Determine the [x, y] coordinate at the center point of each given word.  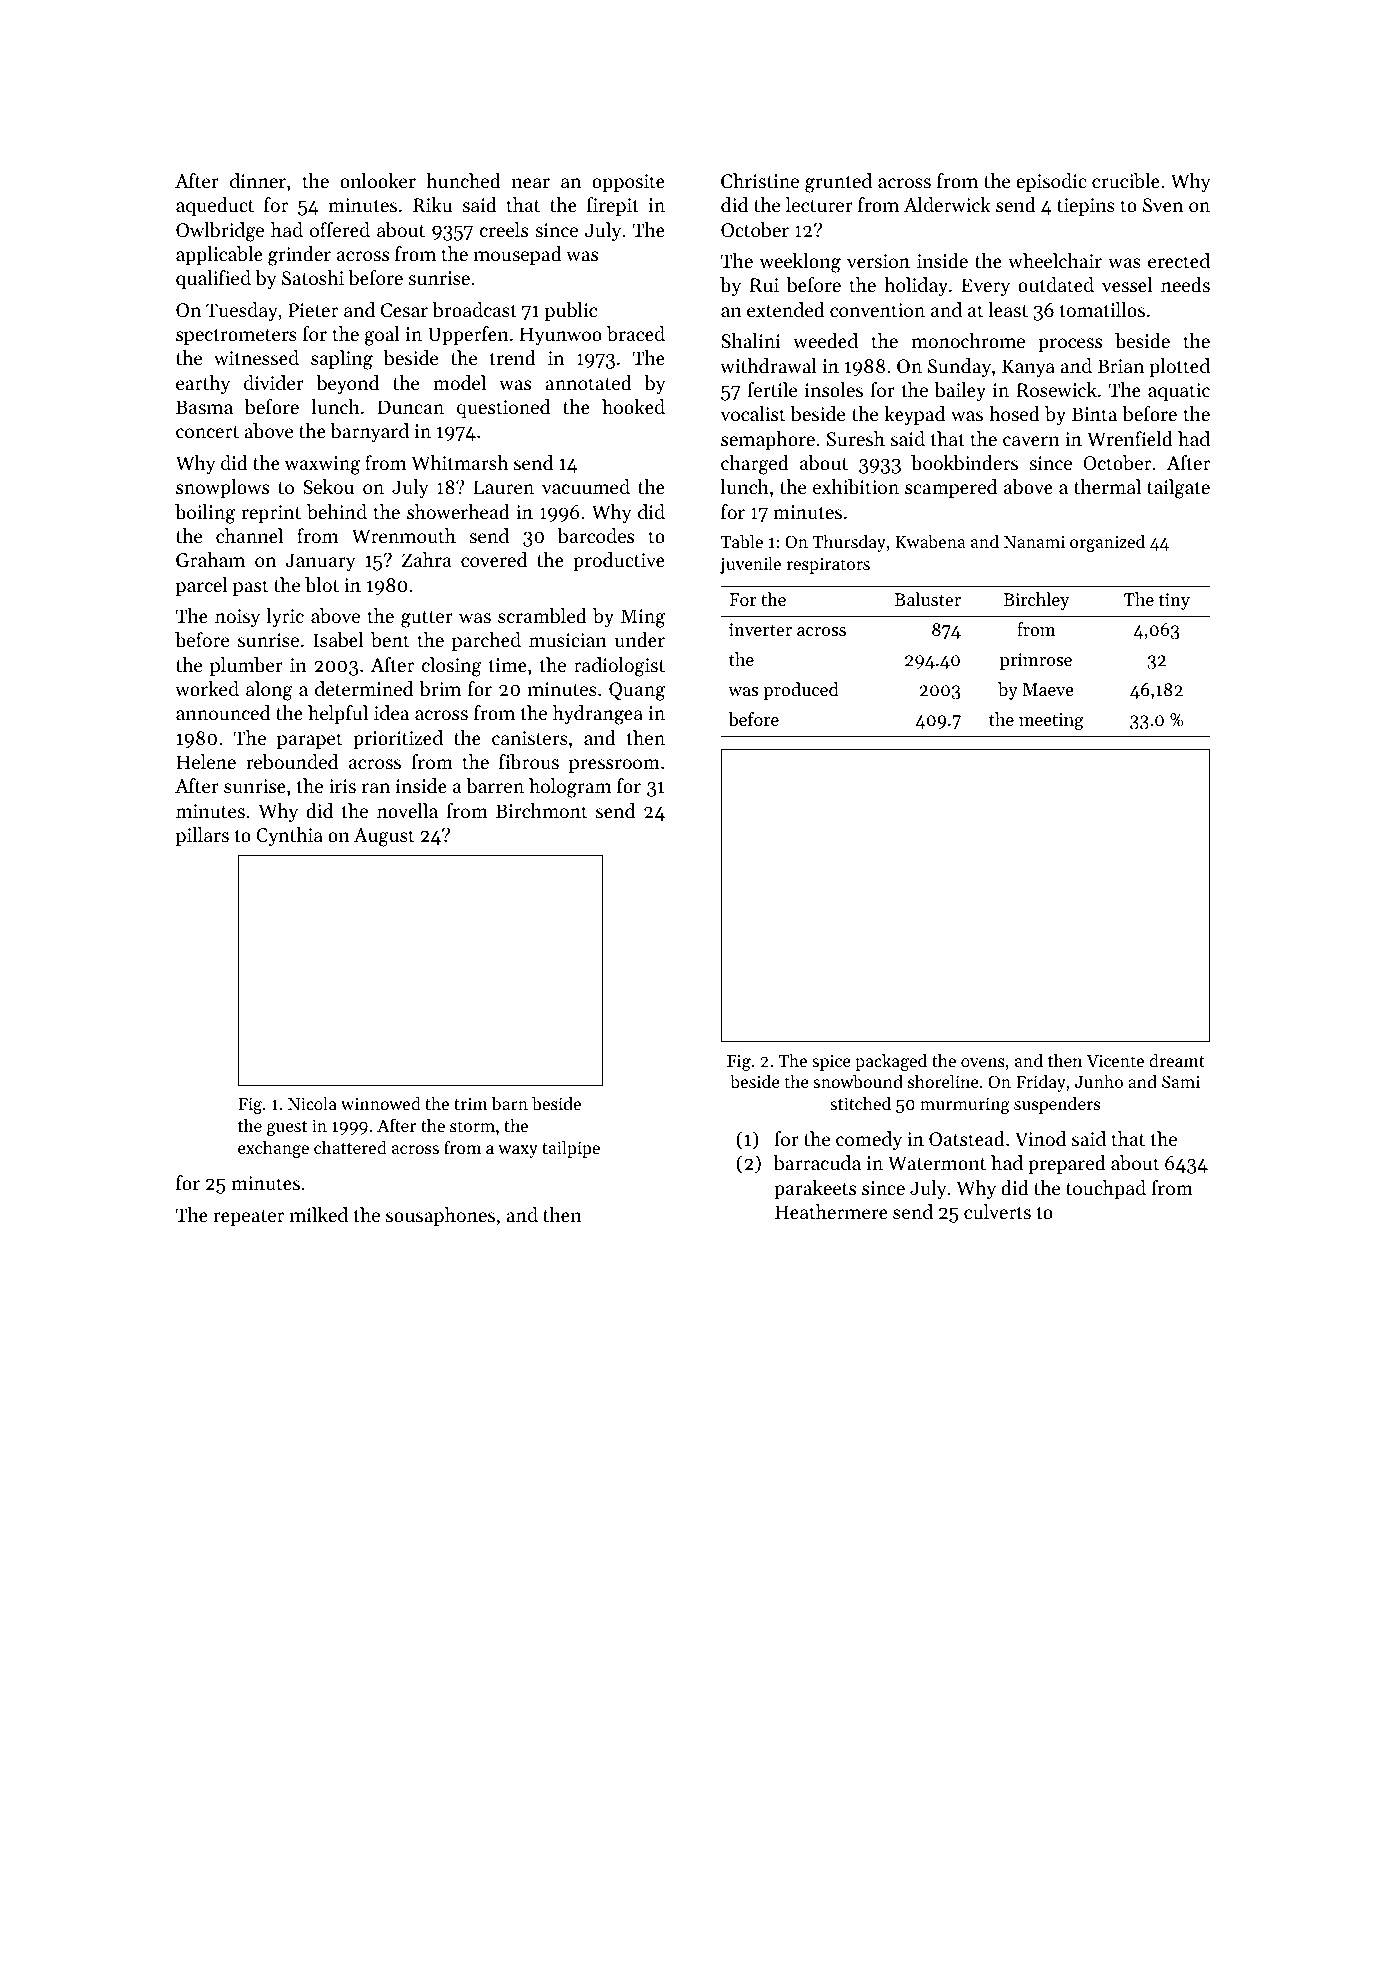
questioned [503, 408]
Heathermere [831, 1211]
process [1070, 345]
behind [337, 512]
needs [1185, 284]
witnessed [256, 357]
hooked [633, 406]
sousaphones [440, 1216]
